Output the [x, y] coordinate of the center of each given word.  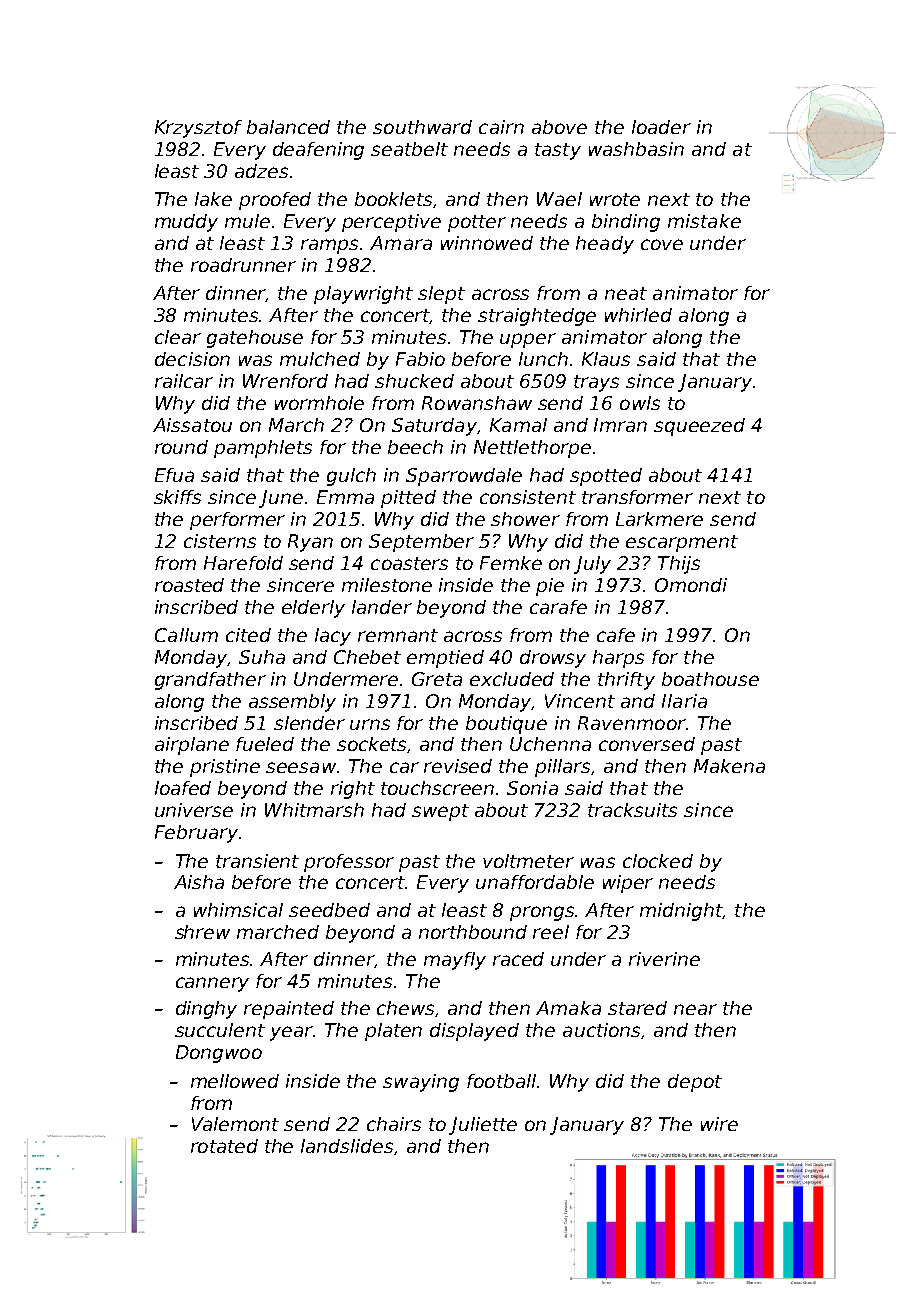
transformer [637, 497]
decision [192, 359]
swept [440, 812]
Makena [729, 766]
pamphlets [263, 449]
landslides [347, 1146]
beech [415, 447]
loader [661, 127]
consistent [528, 497]
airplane [192, 746]
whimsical [238, 910]
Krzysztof [198, 129]
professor [349, 863]
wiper [628, 884]
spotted [606, 477]
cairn [501, 127]
